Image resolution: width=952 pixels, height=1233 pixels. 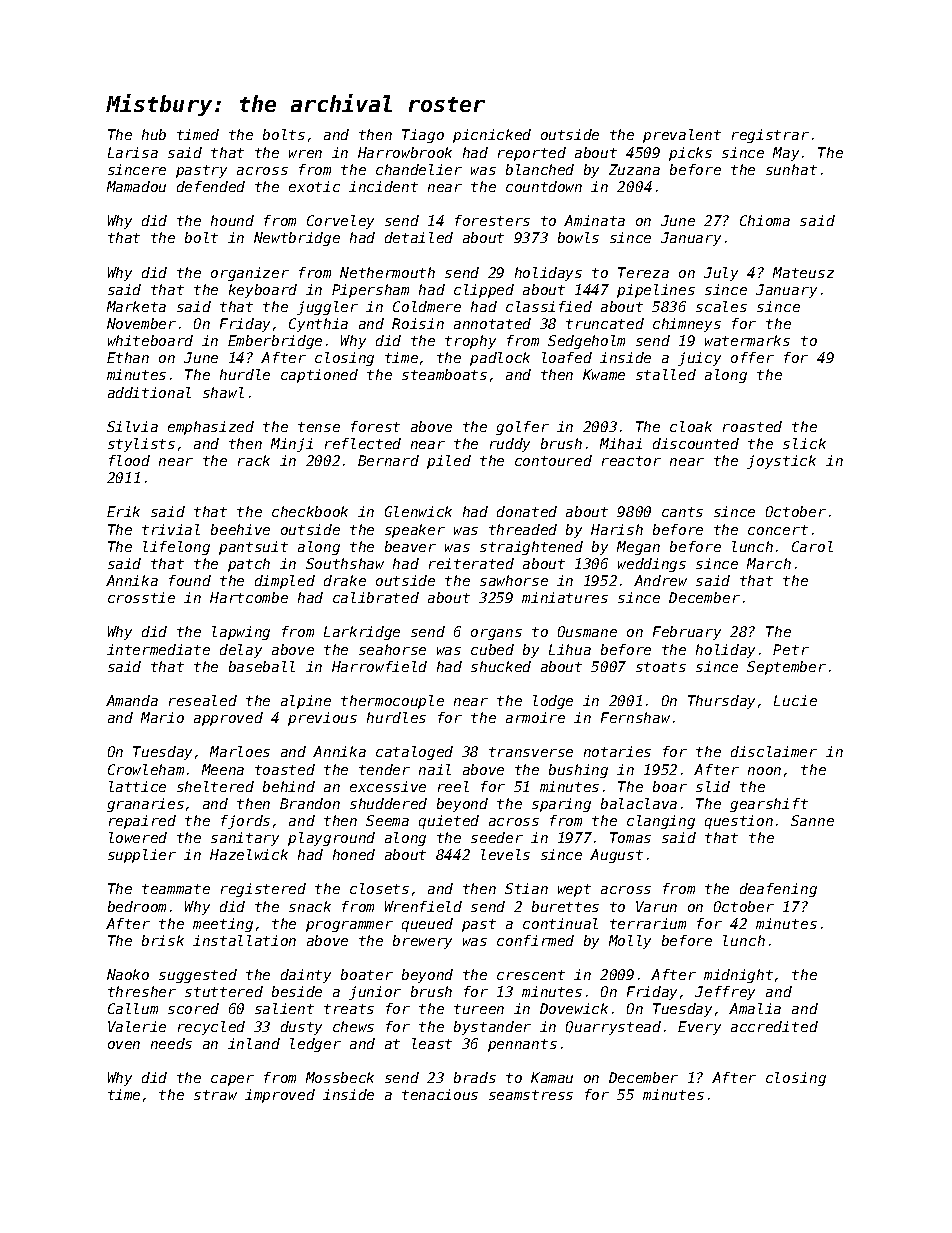 What do you see at coordinates (549, 306) in the screenshot?
I see `classified` at bounding box center [549, 306].
